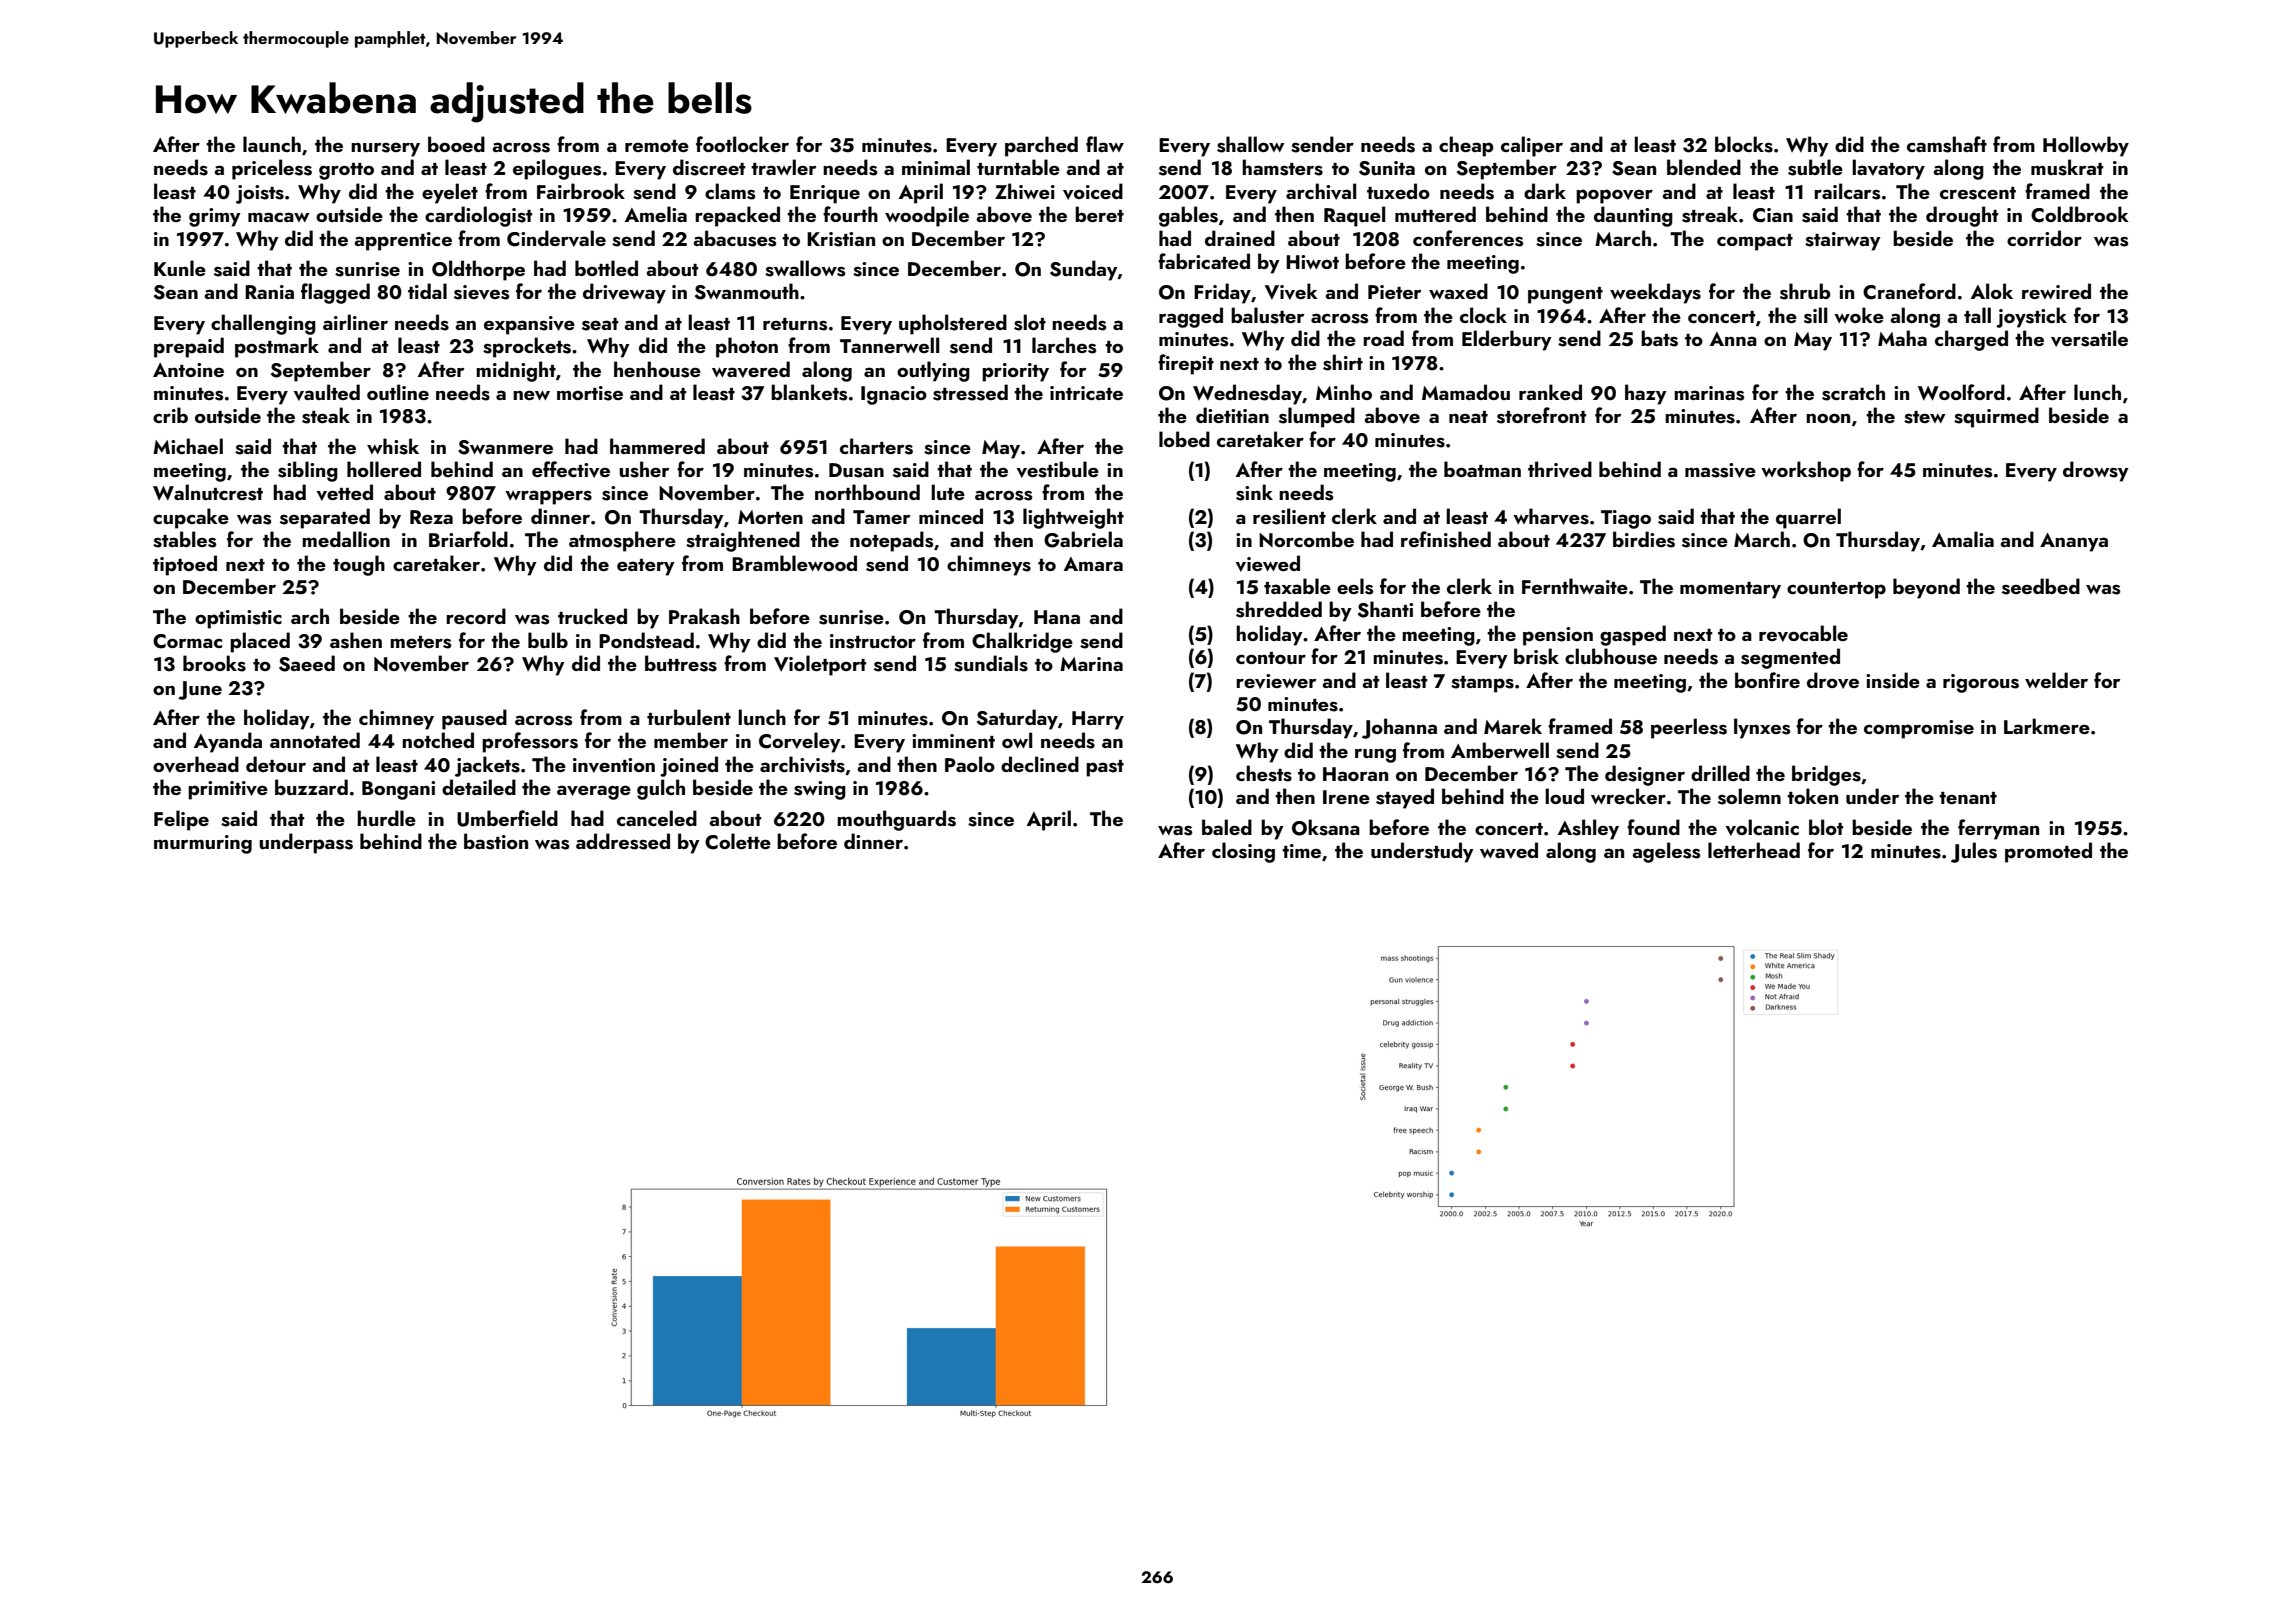 The width and height of the screenshot is (2282, 1614). I want to click on Jules, so click(1974, 852).
